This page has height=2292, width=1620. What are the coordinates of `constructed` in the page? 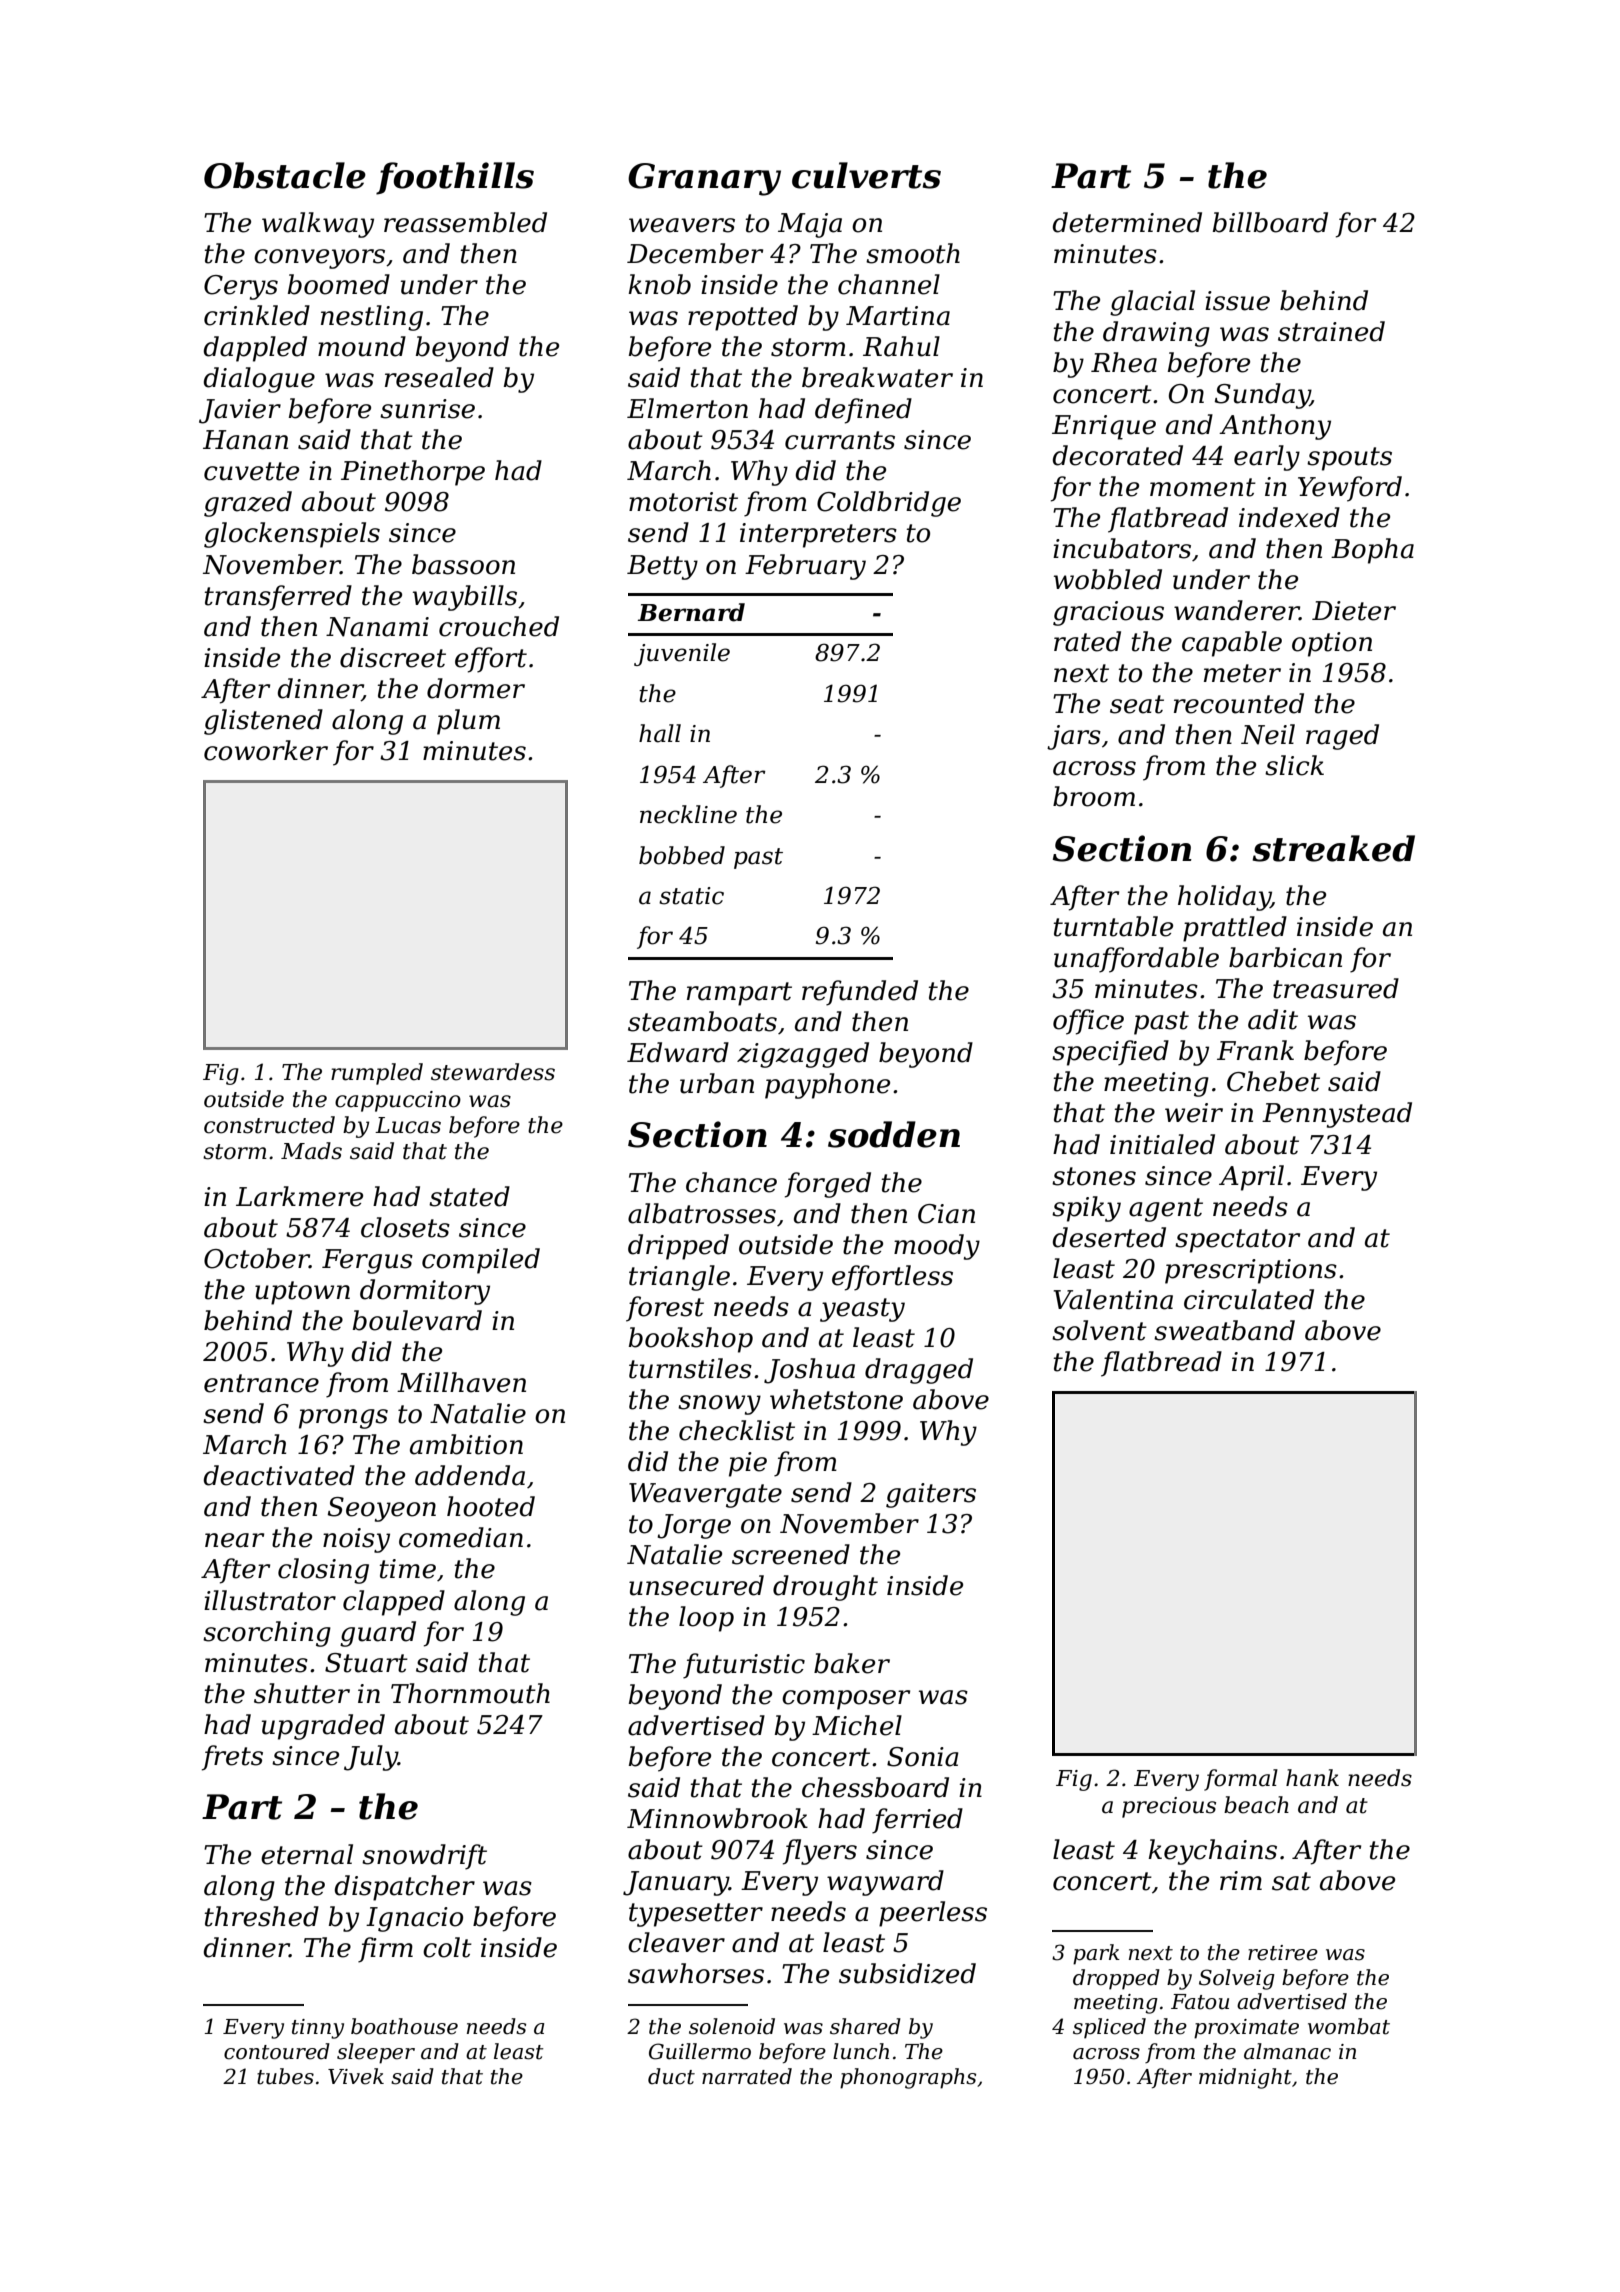 It's located at (269, 1125).
